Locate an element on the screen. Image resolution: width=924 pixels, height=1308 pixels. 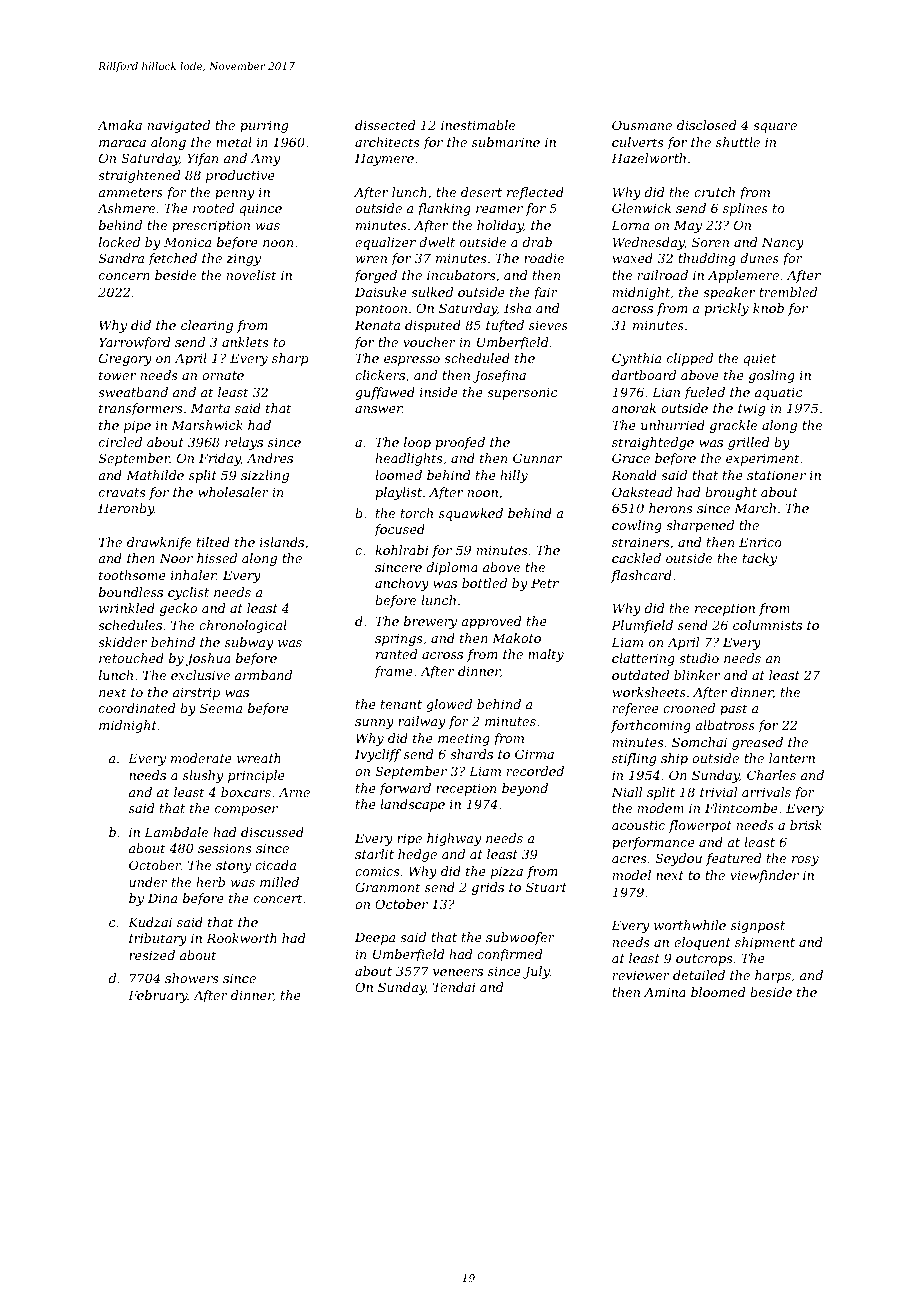
desert is located at coordinates (481, 192).
